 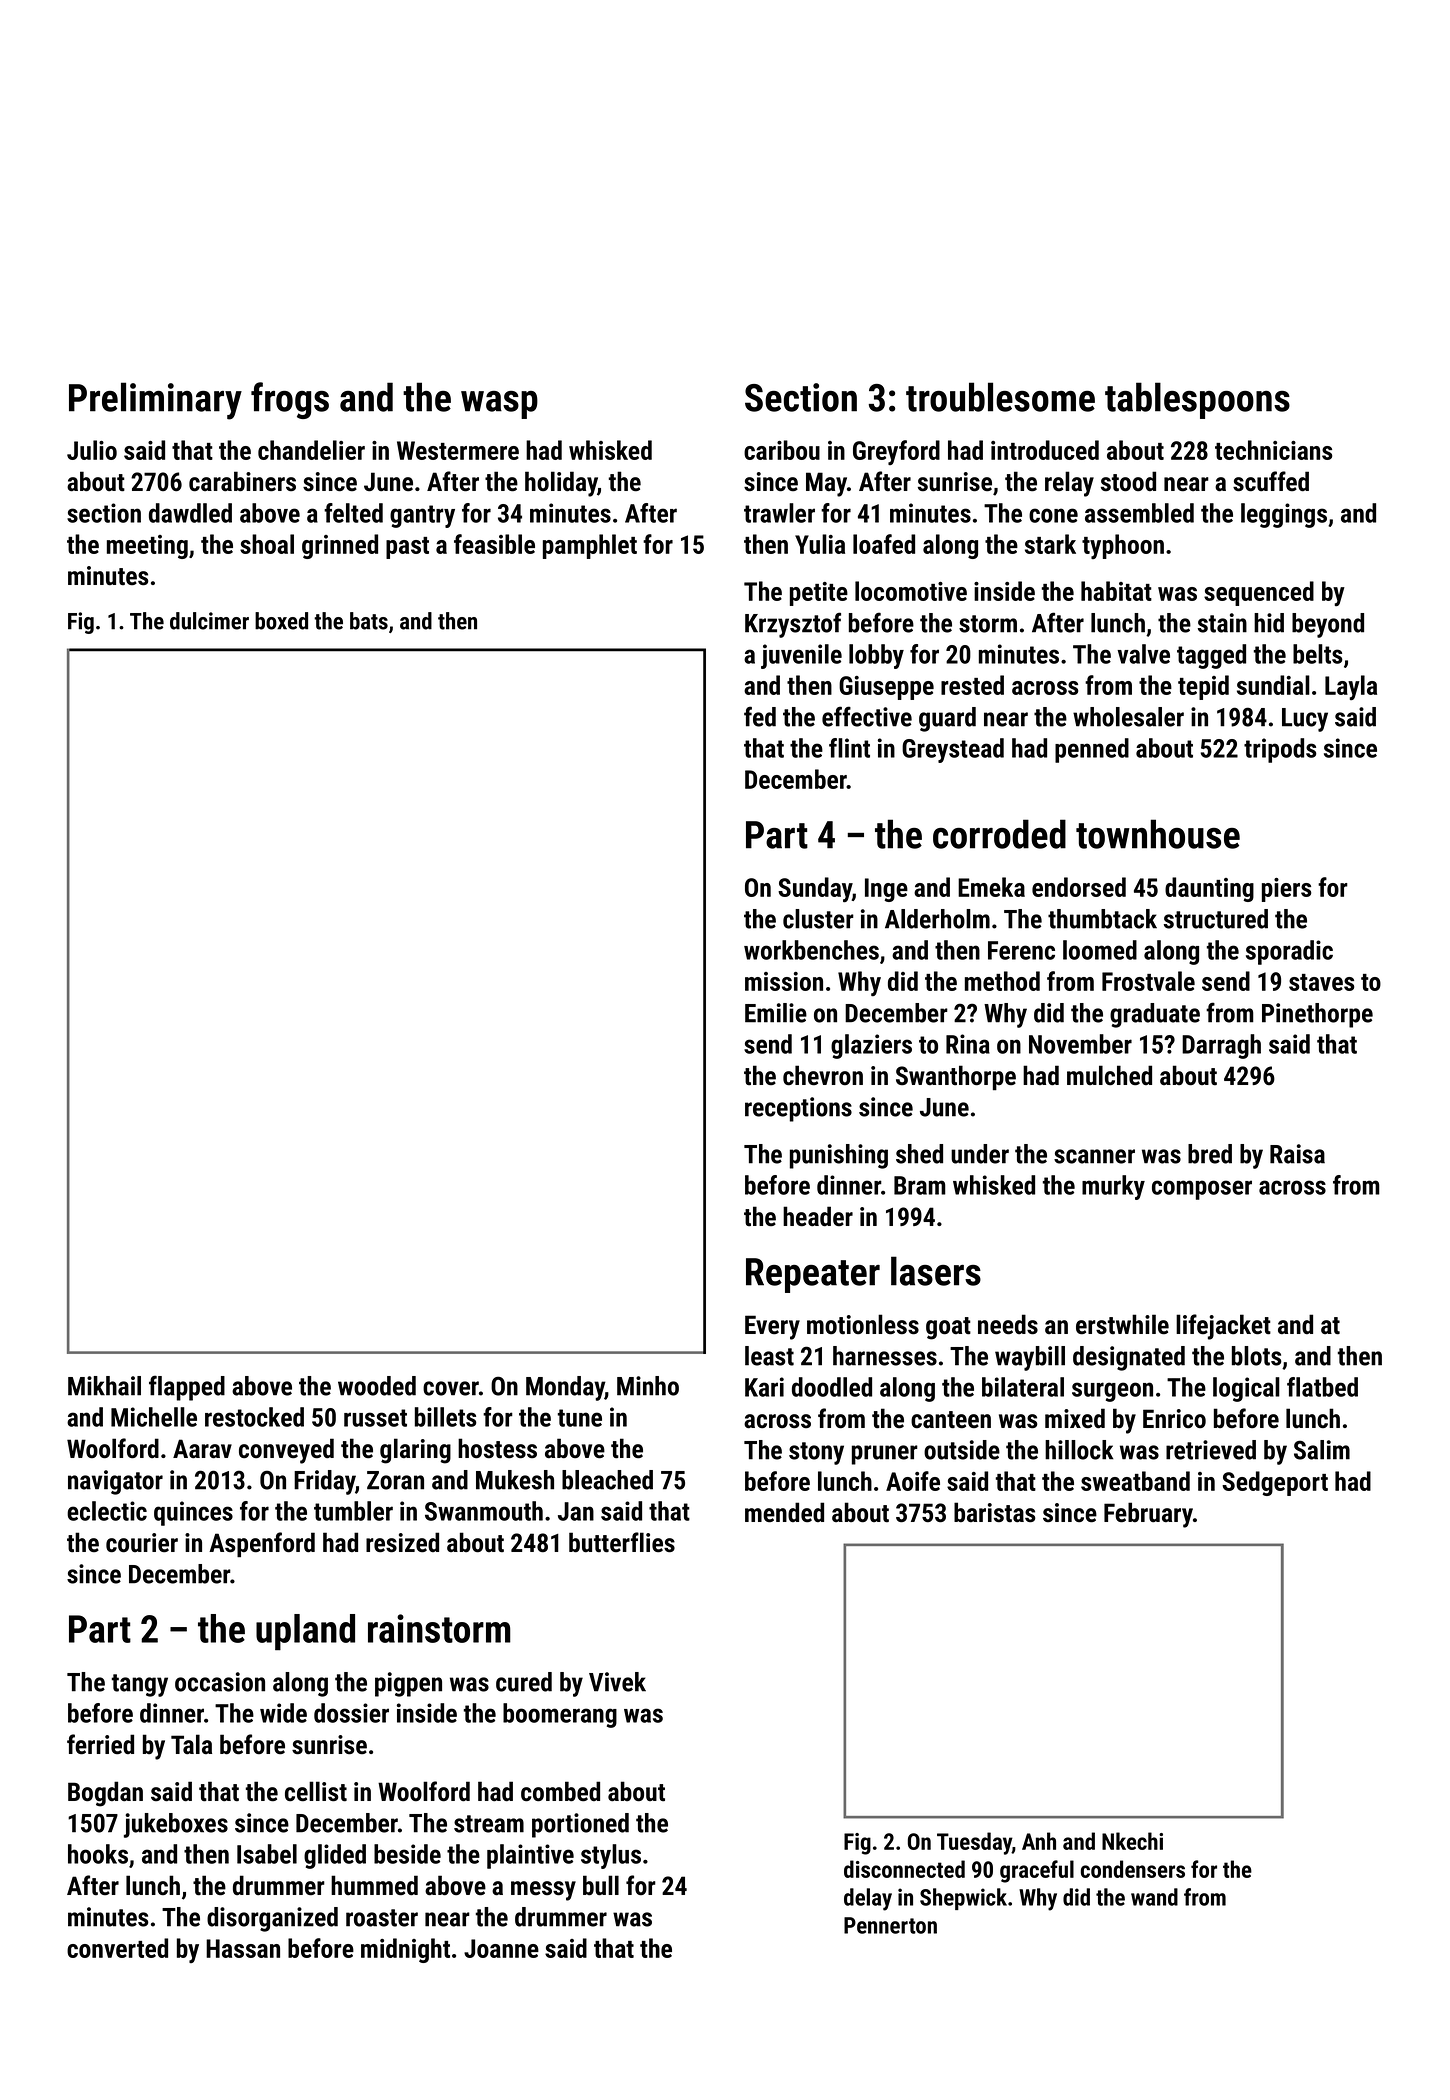 What do you see at coordinates (991, 887) in the screenshot?
I see `Emeka` at bounding box center [991, 887].
